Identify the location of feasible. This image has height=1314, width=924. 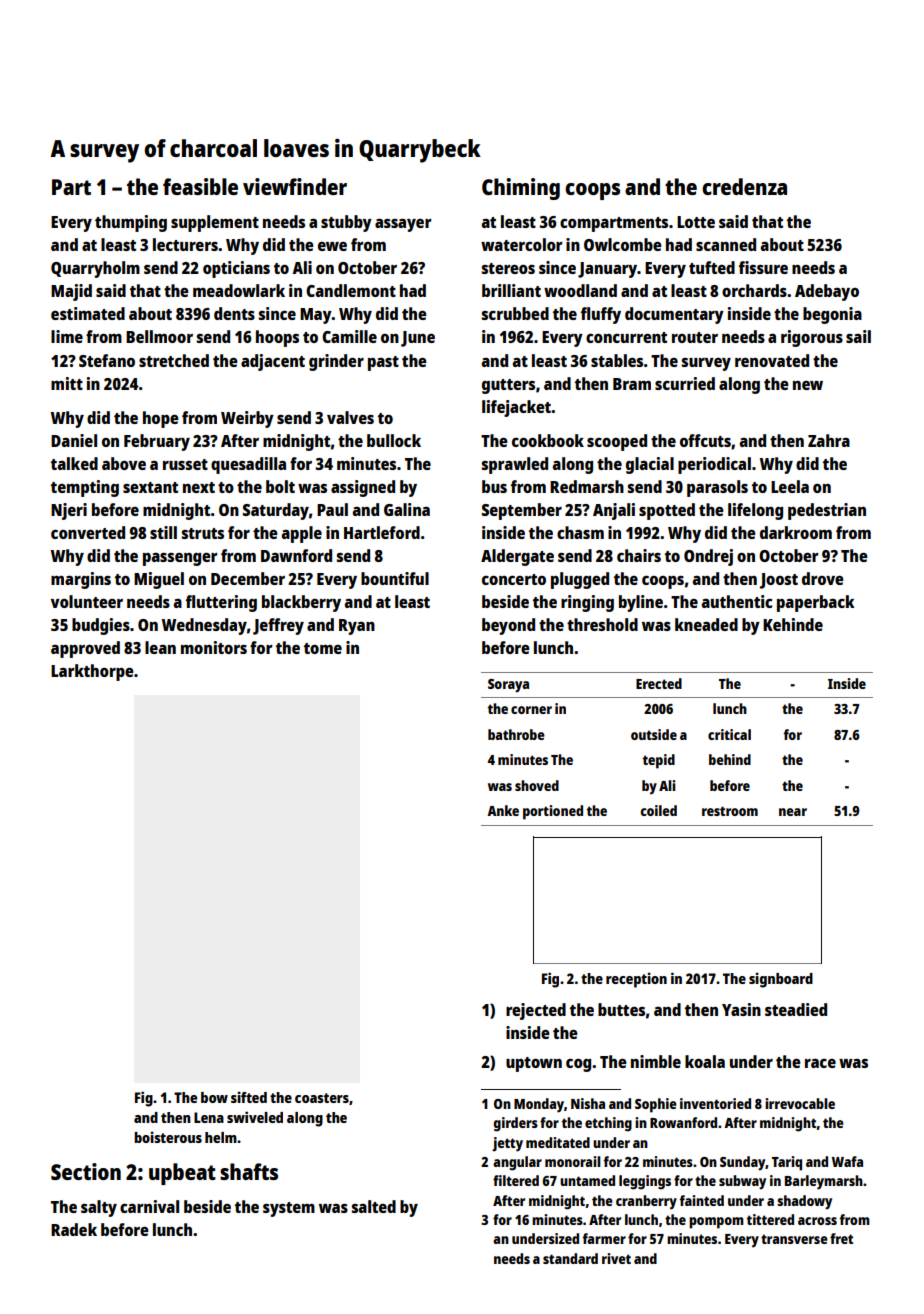
(200, 186).
